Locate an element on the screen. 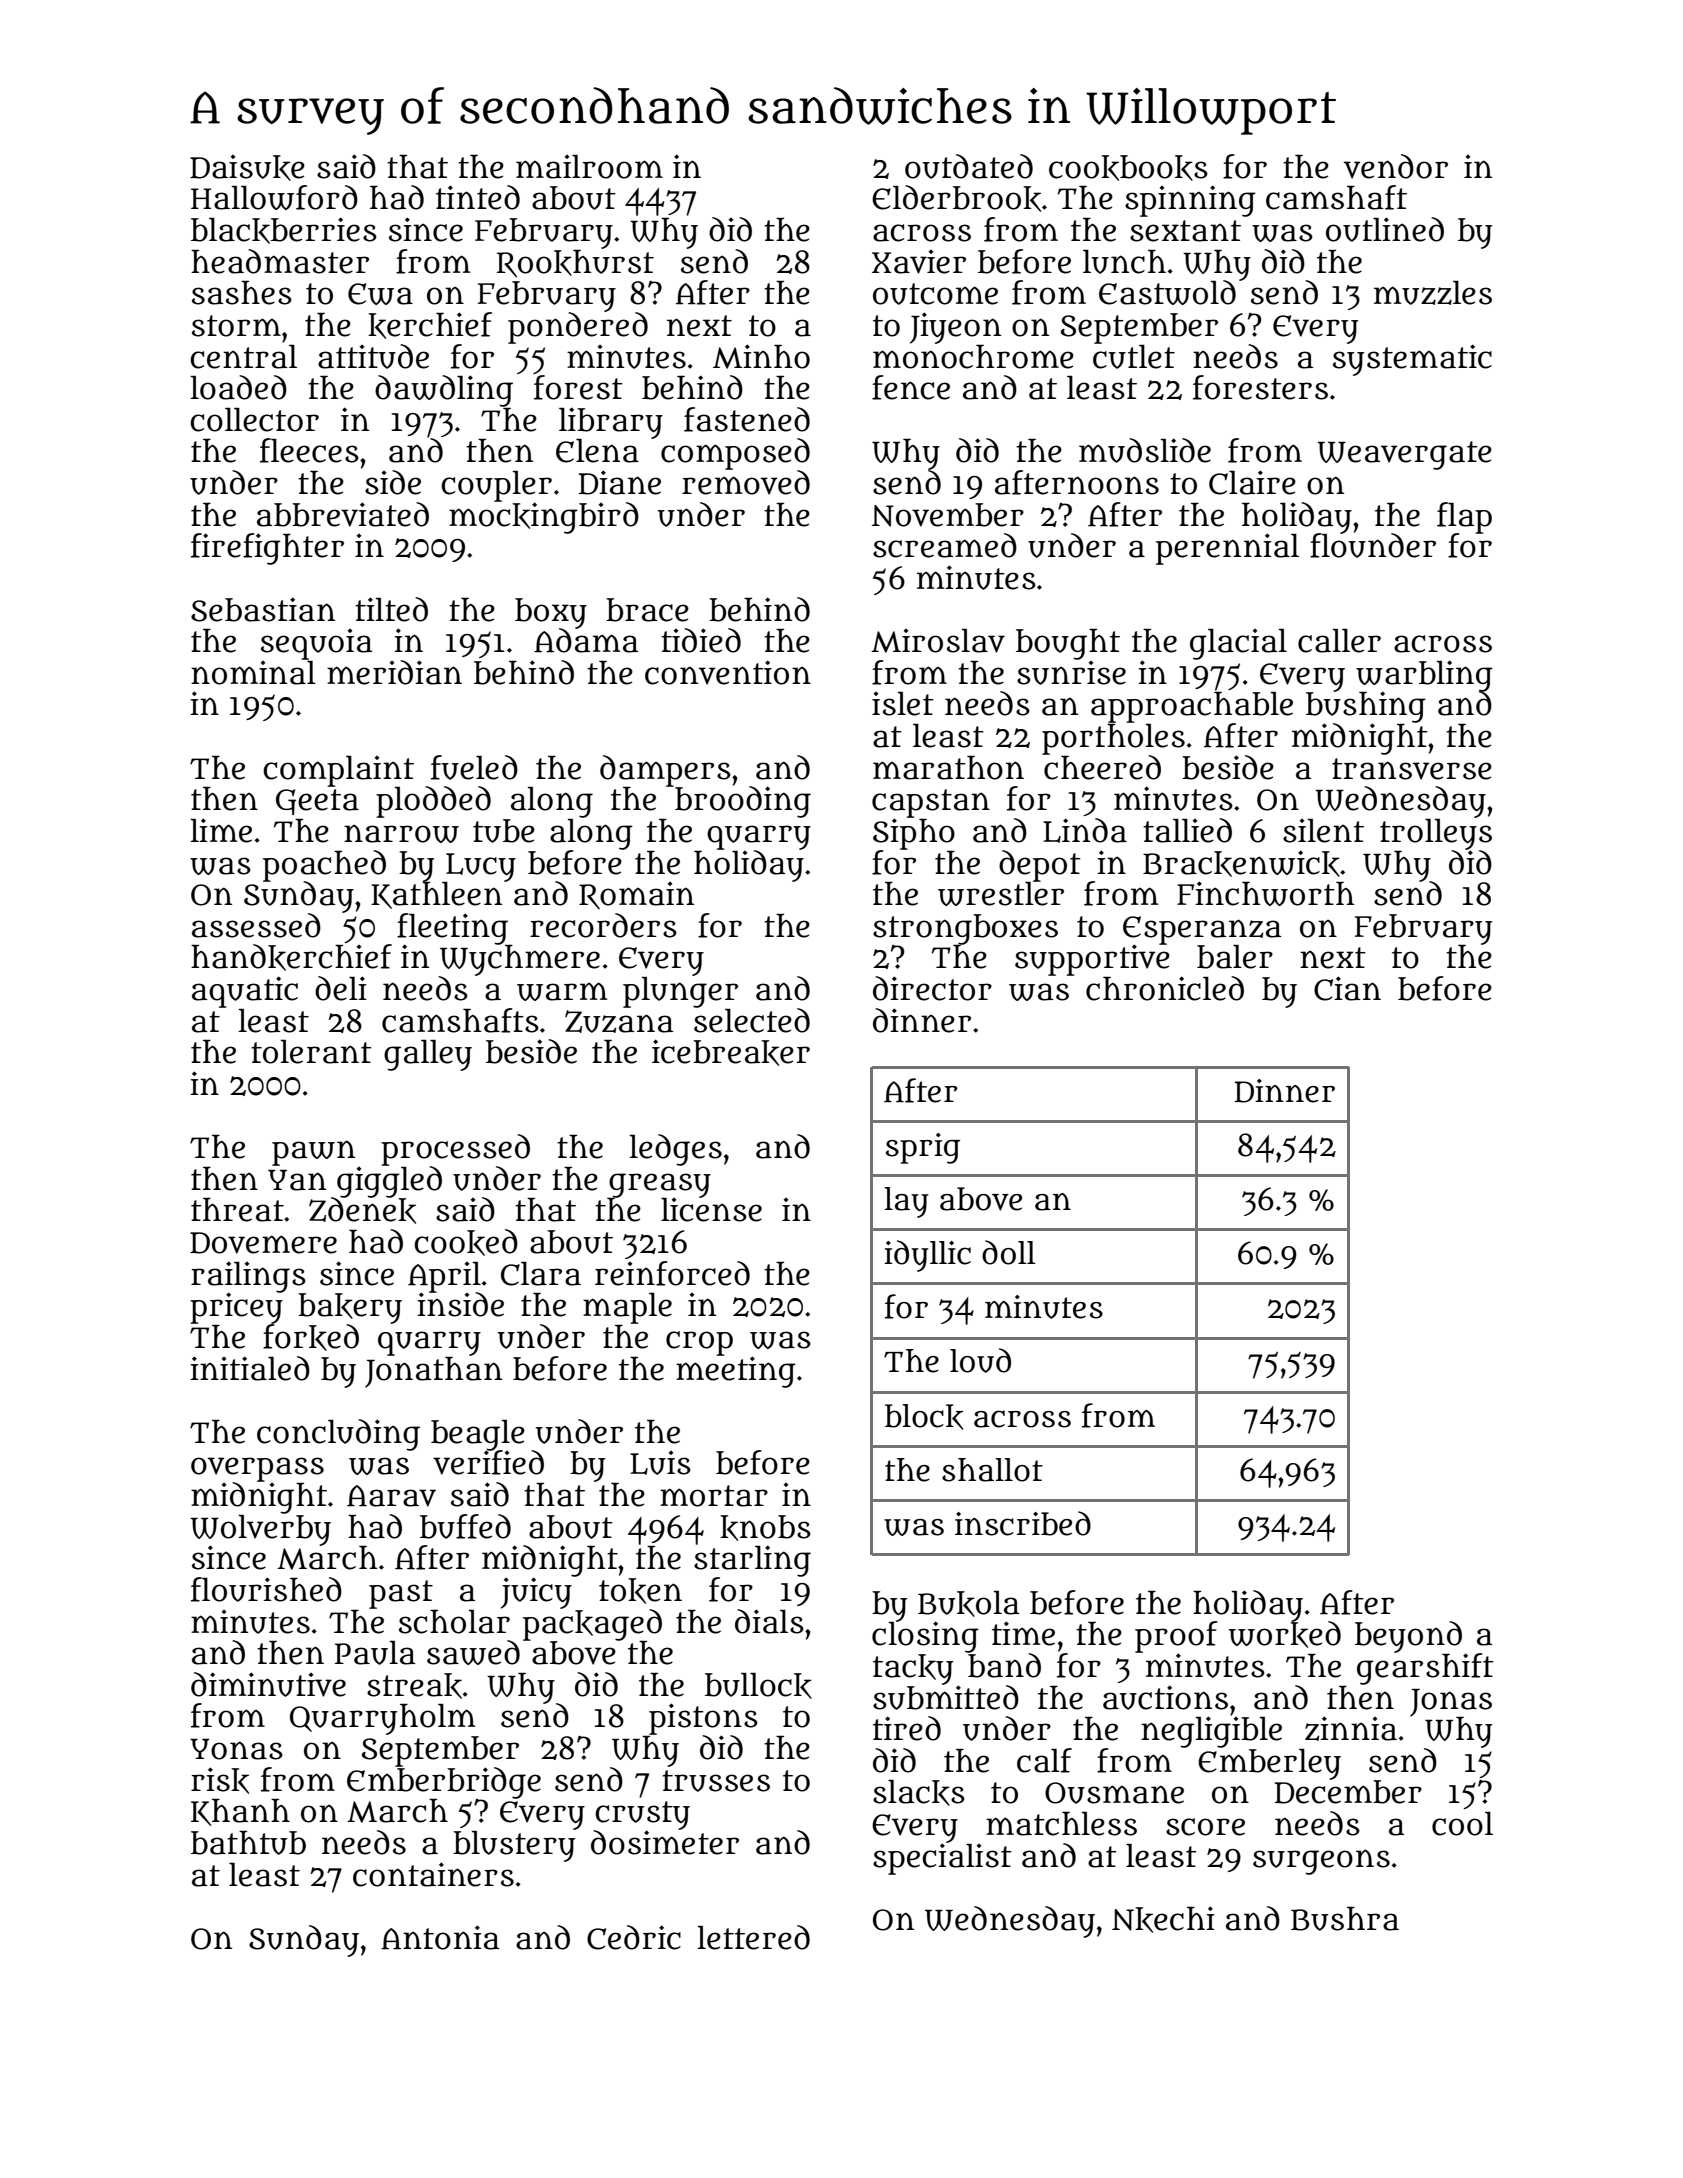 The height and width of the screenshot is (2178, 1683). tinted is located at coordinates (478, 197).
